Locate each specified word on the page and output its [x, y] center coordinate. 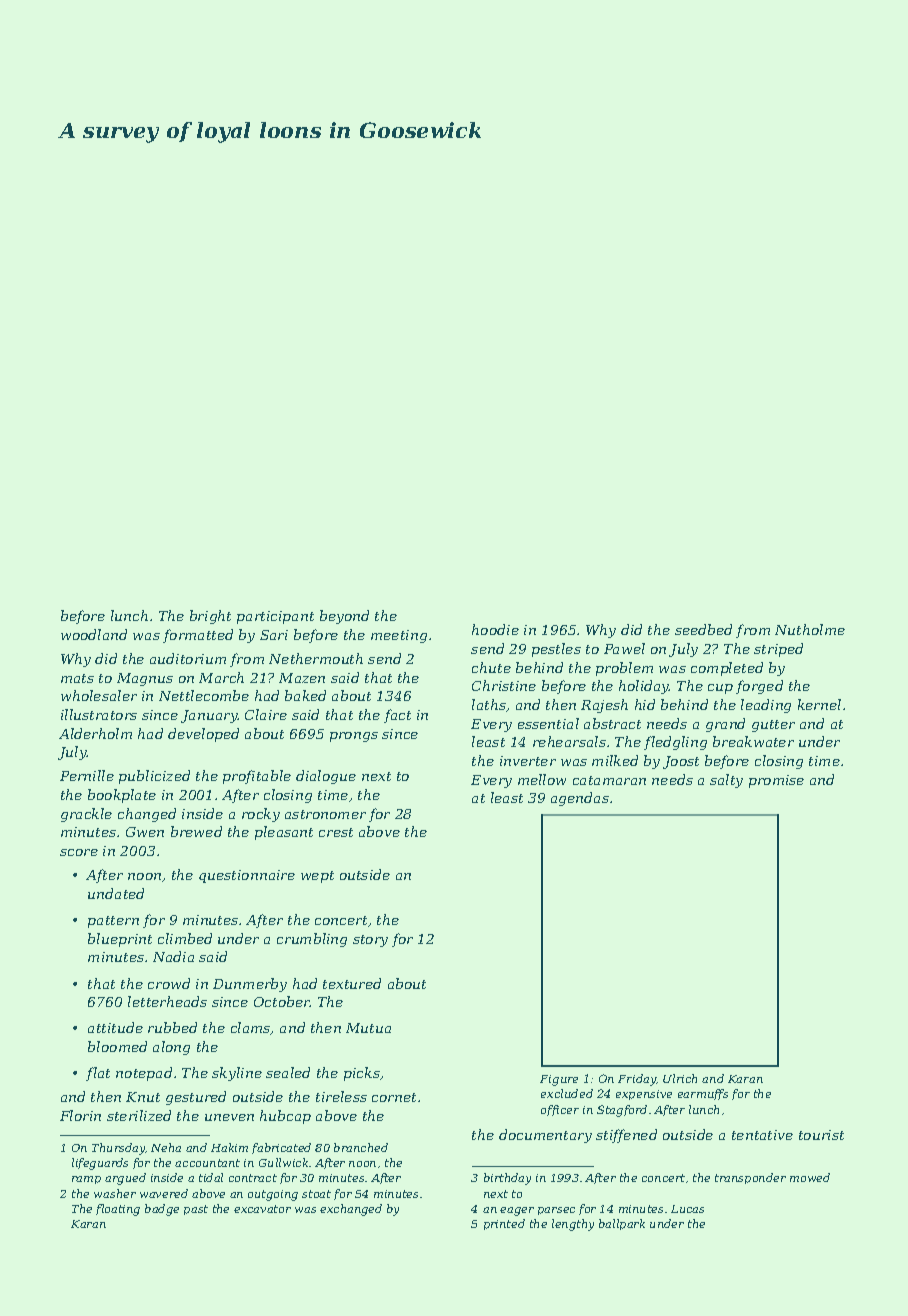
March [221, 677]
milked [615, 760]
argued [125, 1179]
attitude [115, 1027]
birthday [507, 1179]
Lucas [687, 1209]
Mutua [368, 1028]
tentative [762, 1135]
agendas [580, 799]
